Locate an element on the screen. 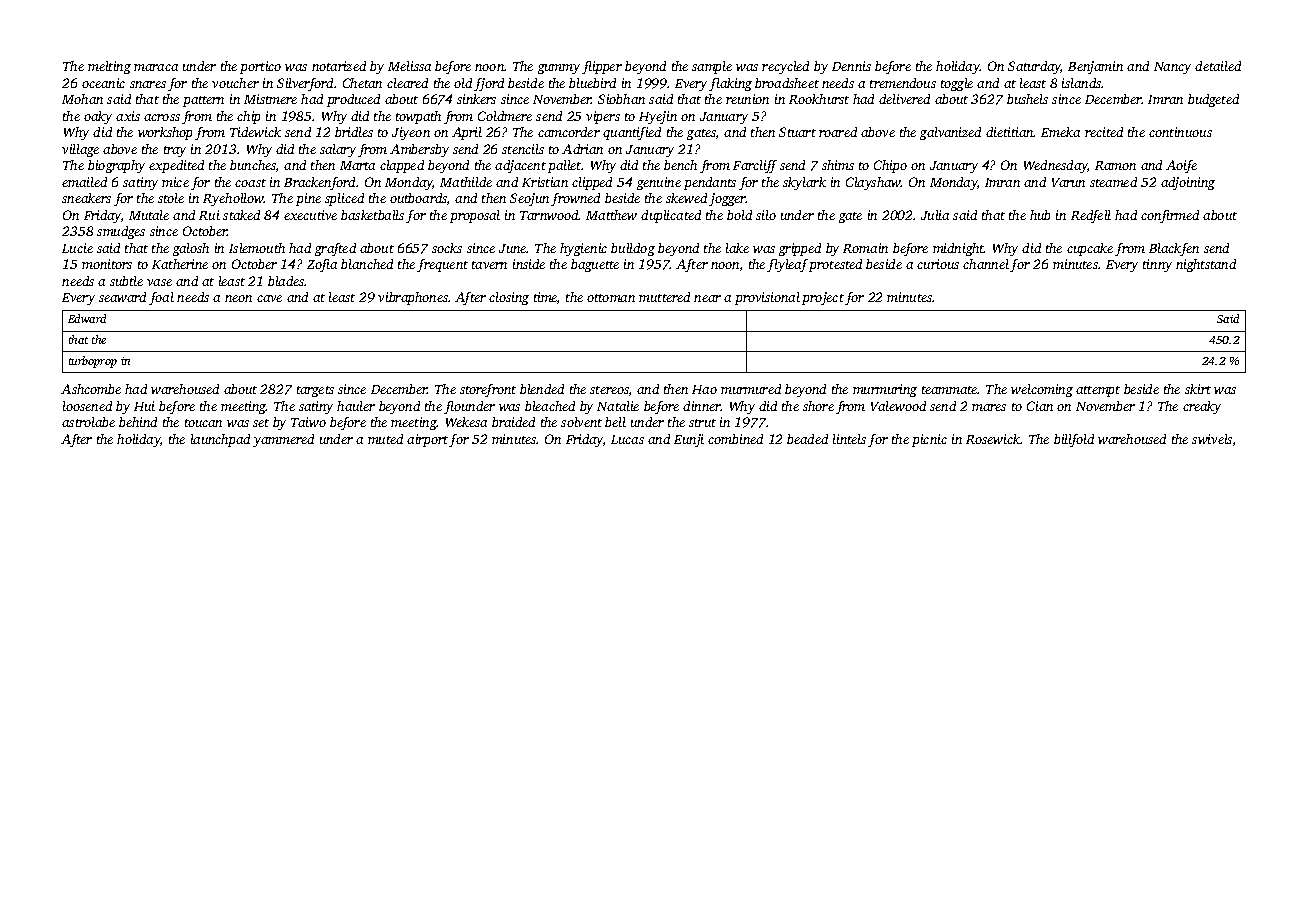 The width and height of the screenshot is (1308, 924). June is located at coordinates (513, 248).
